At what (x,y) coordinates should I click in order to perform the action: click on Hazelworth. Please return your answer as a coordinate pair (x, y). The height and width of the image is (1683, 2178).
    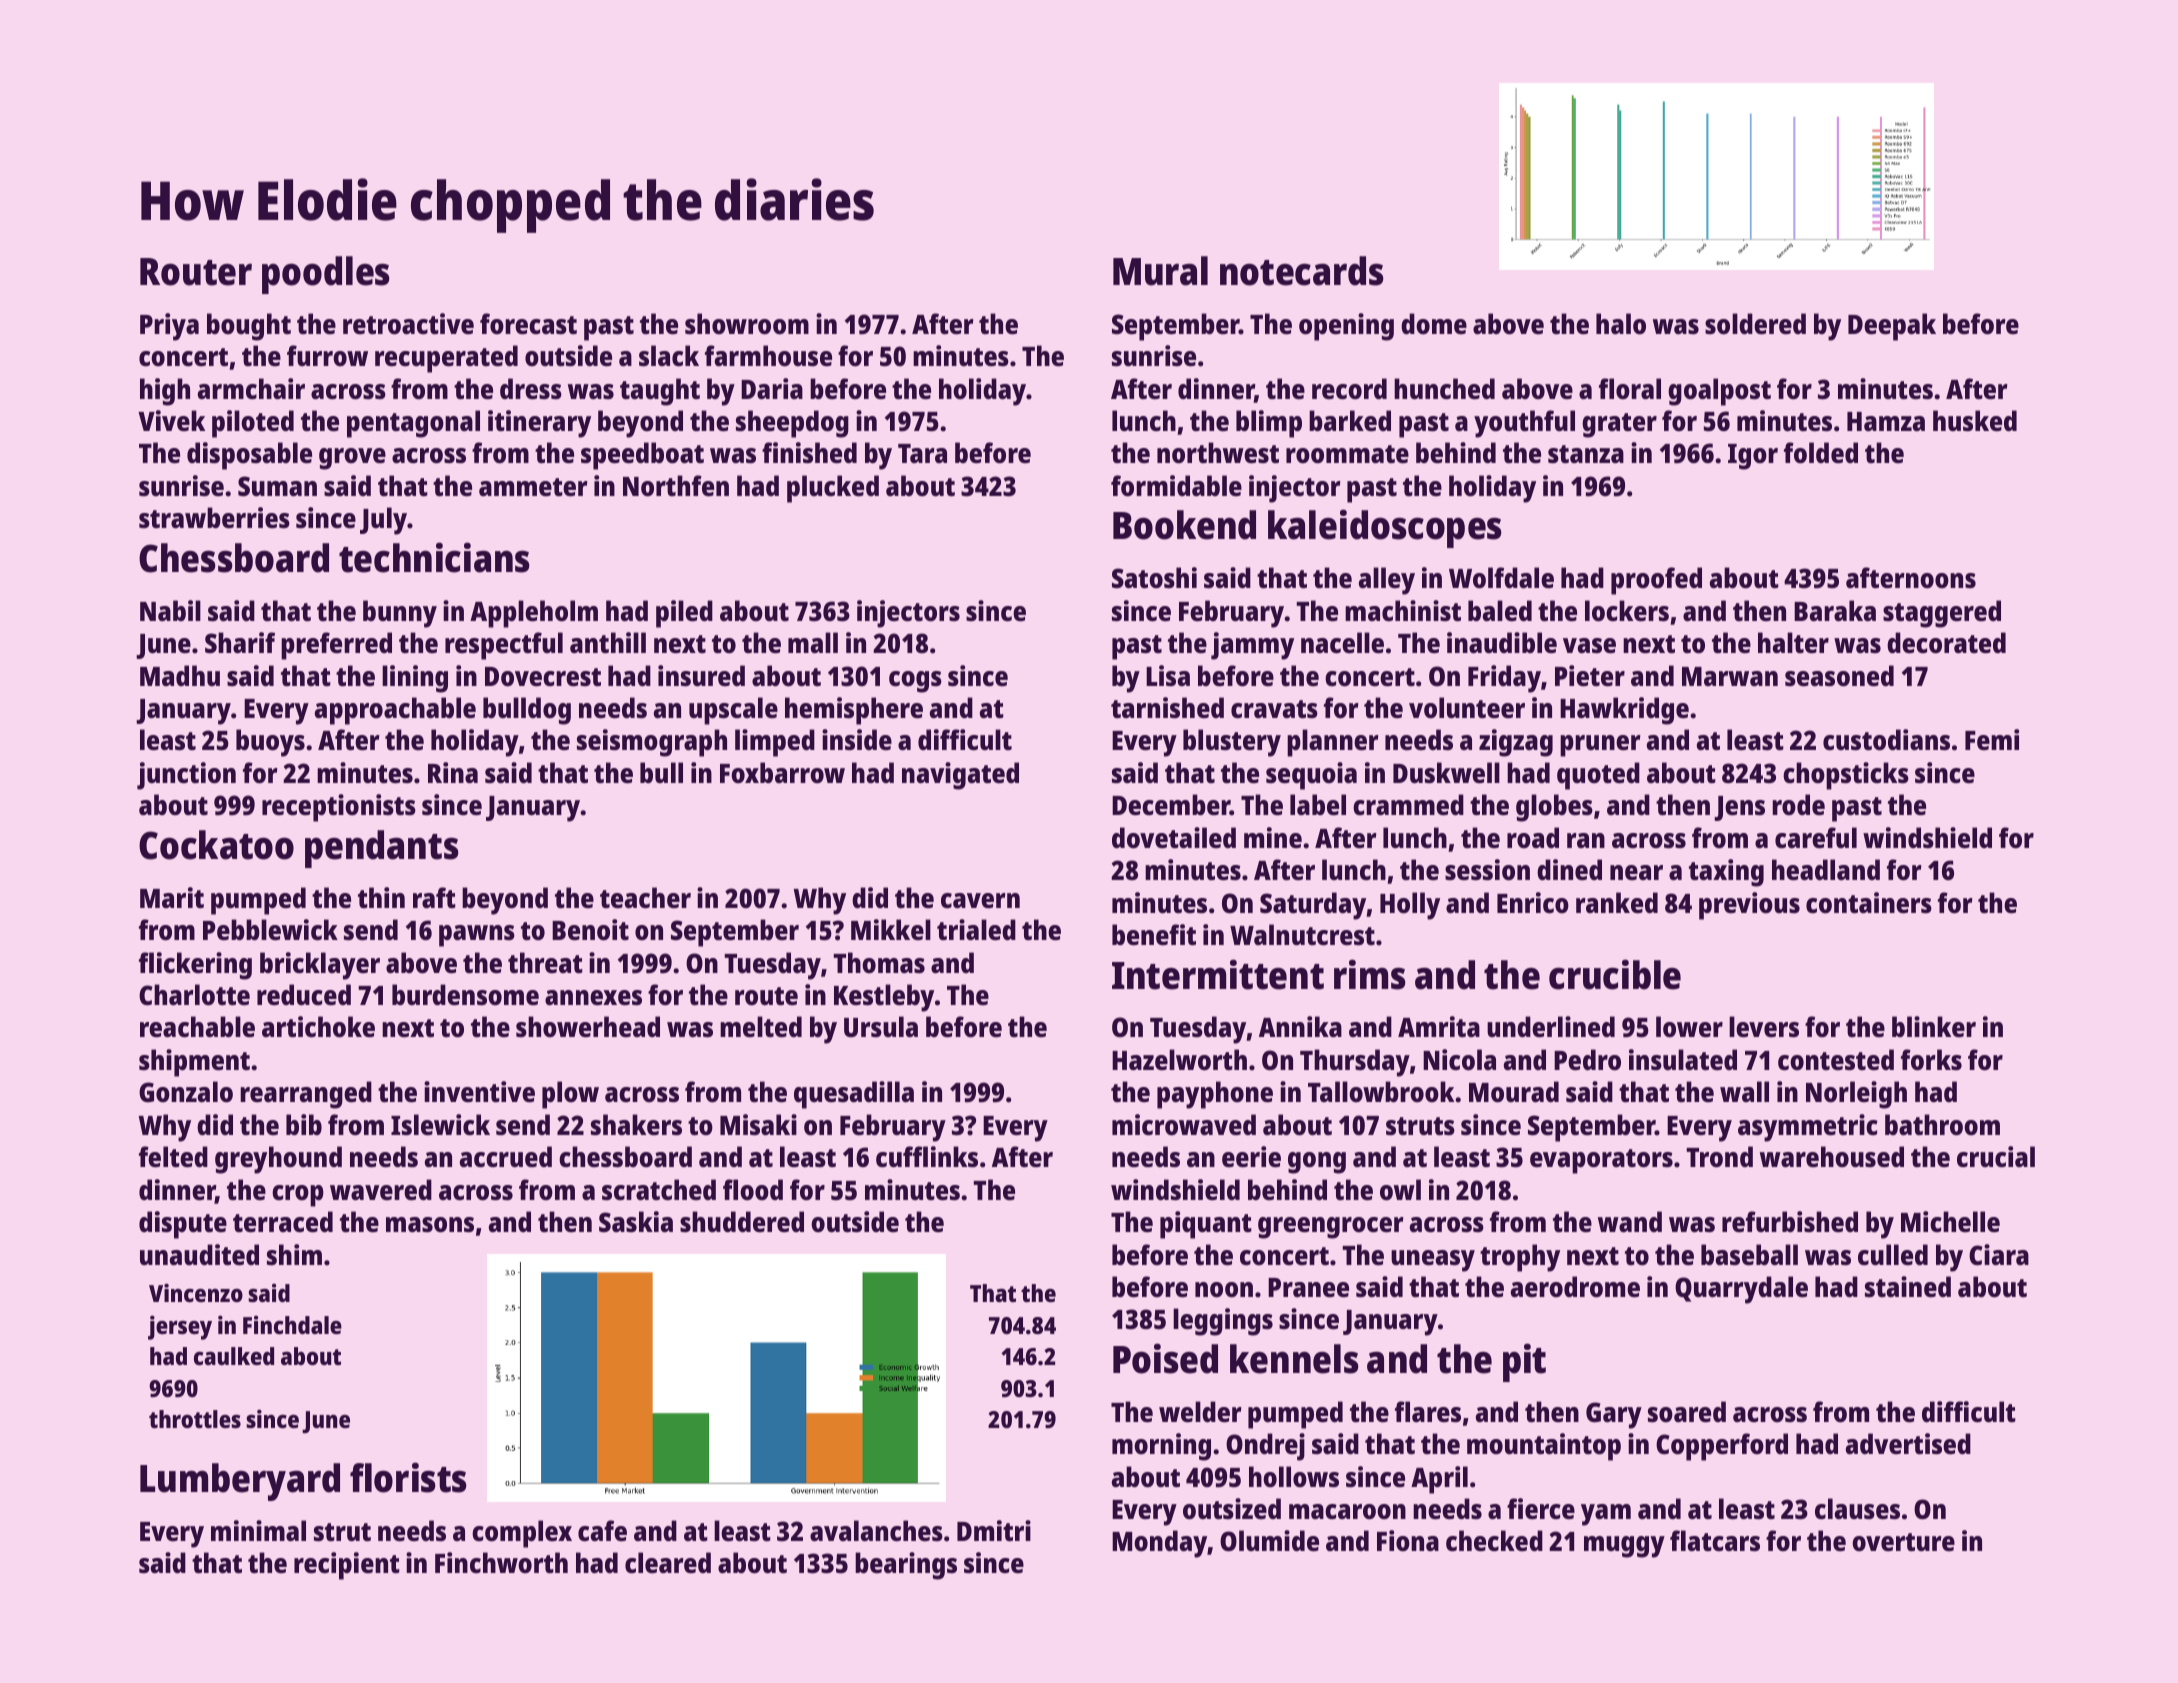
    Looking at the image, I should click on (1179, 1060).
